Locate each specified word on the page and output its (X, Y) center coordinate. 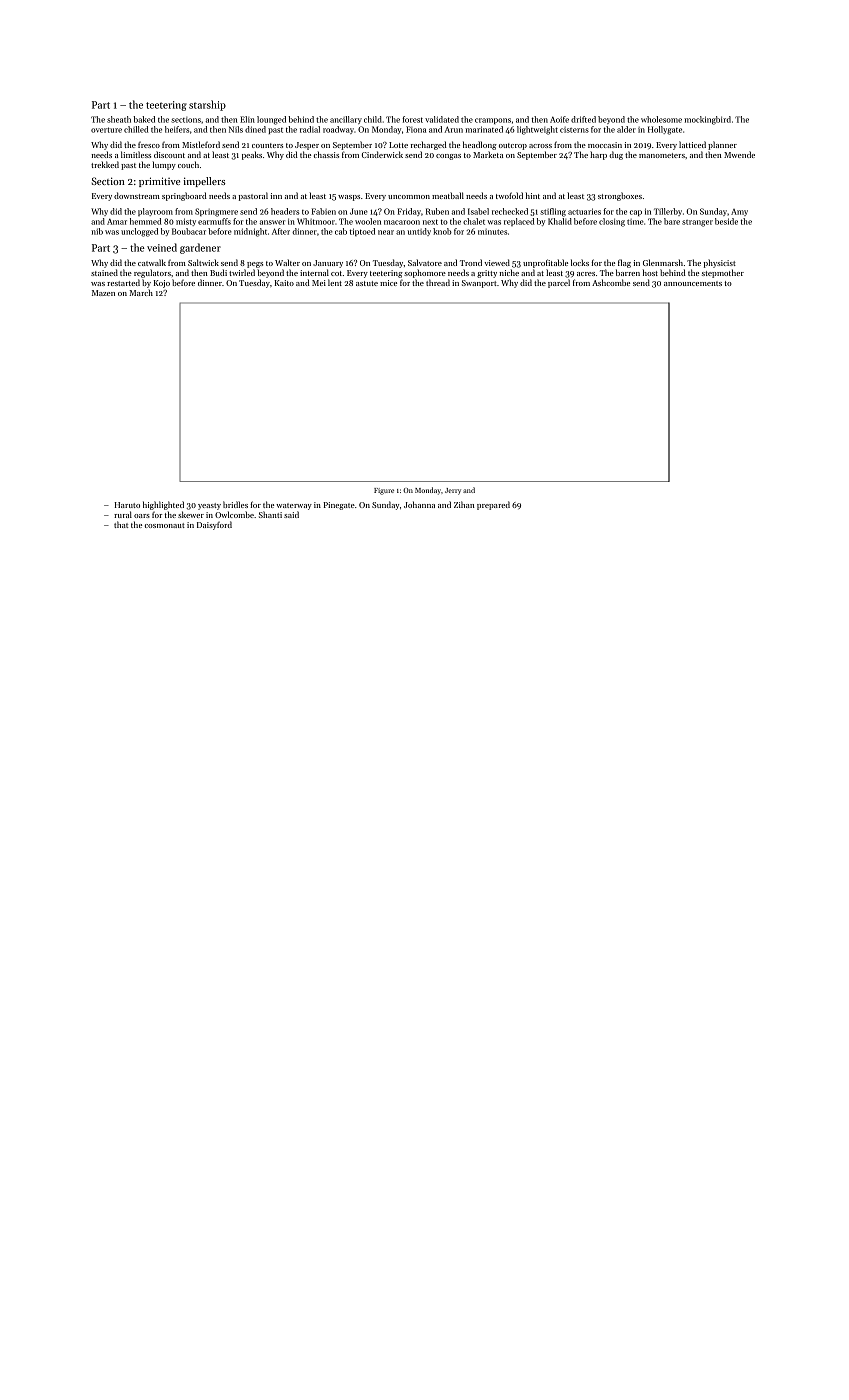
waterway (294, 506)
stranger (697, 223)
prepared (493, 505)
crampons (493, 121)
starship (207, 105)
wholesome (661, 119)
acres (586, 274)
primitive (159, 182)
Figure (384, 491)
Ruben (437, 211)
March (141, 292)
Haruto (127, 505)
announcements (693, 283)
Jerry (453, 491)
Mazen (103, 293)
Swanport (479, 284)
